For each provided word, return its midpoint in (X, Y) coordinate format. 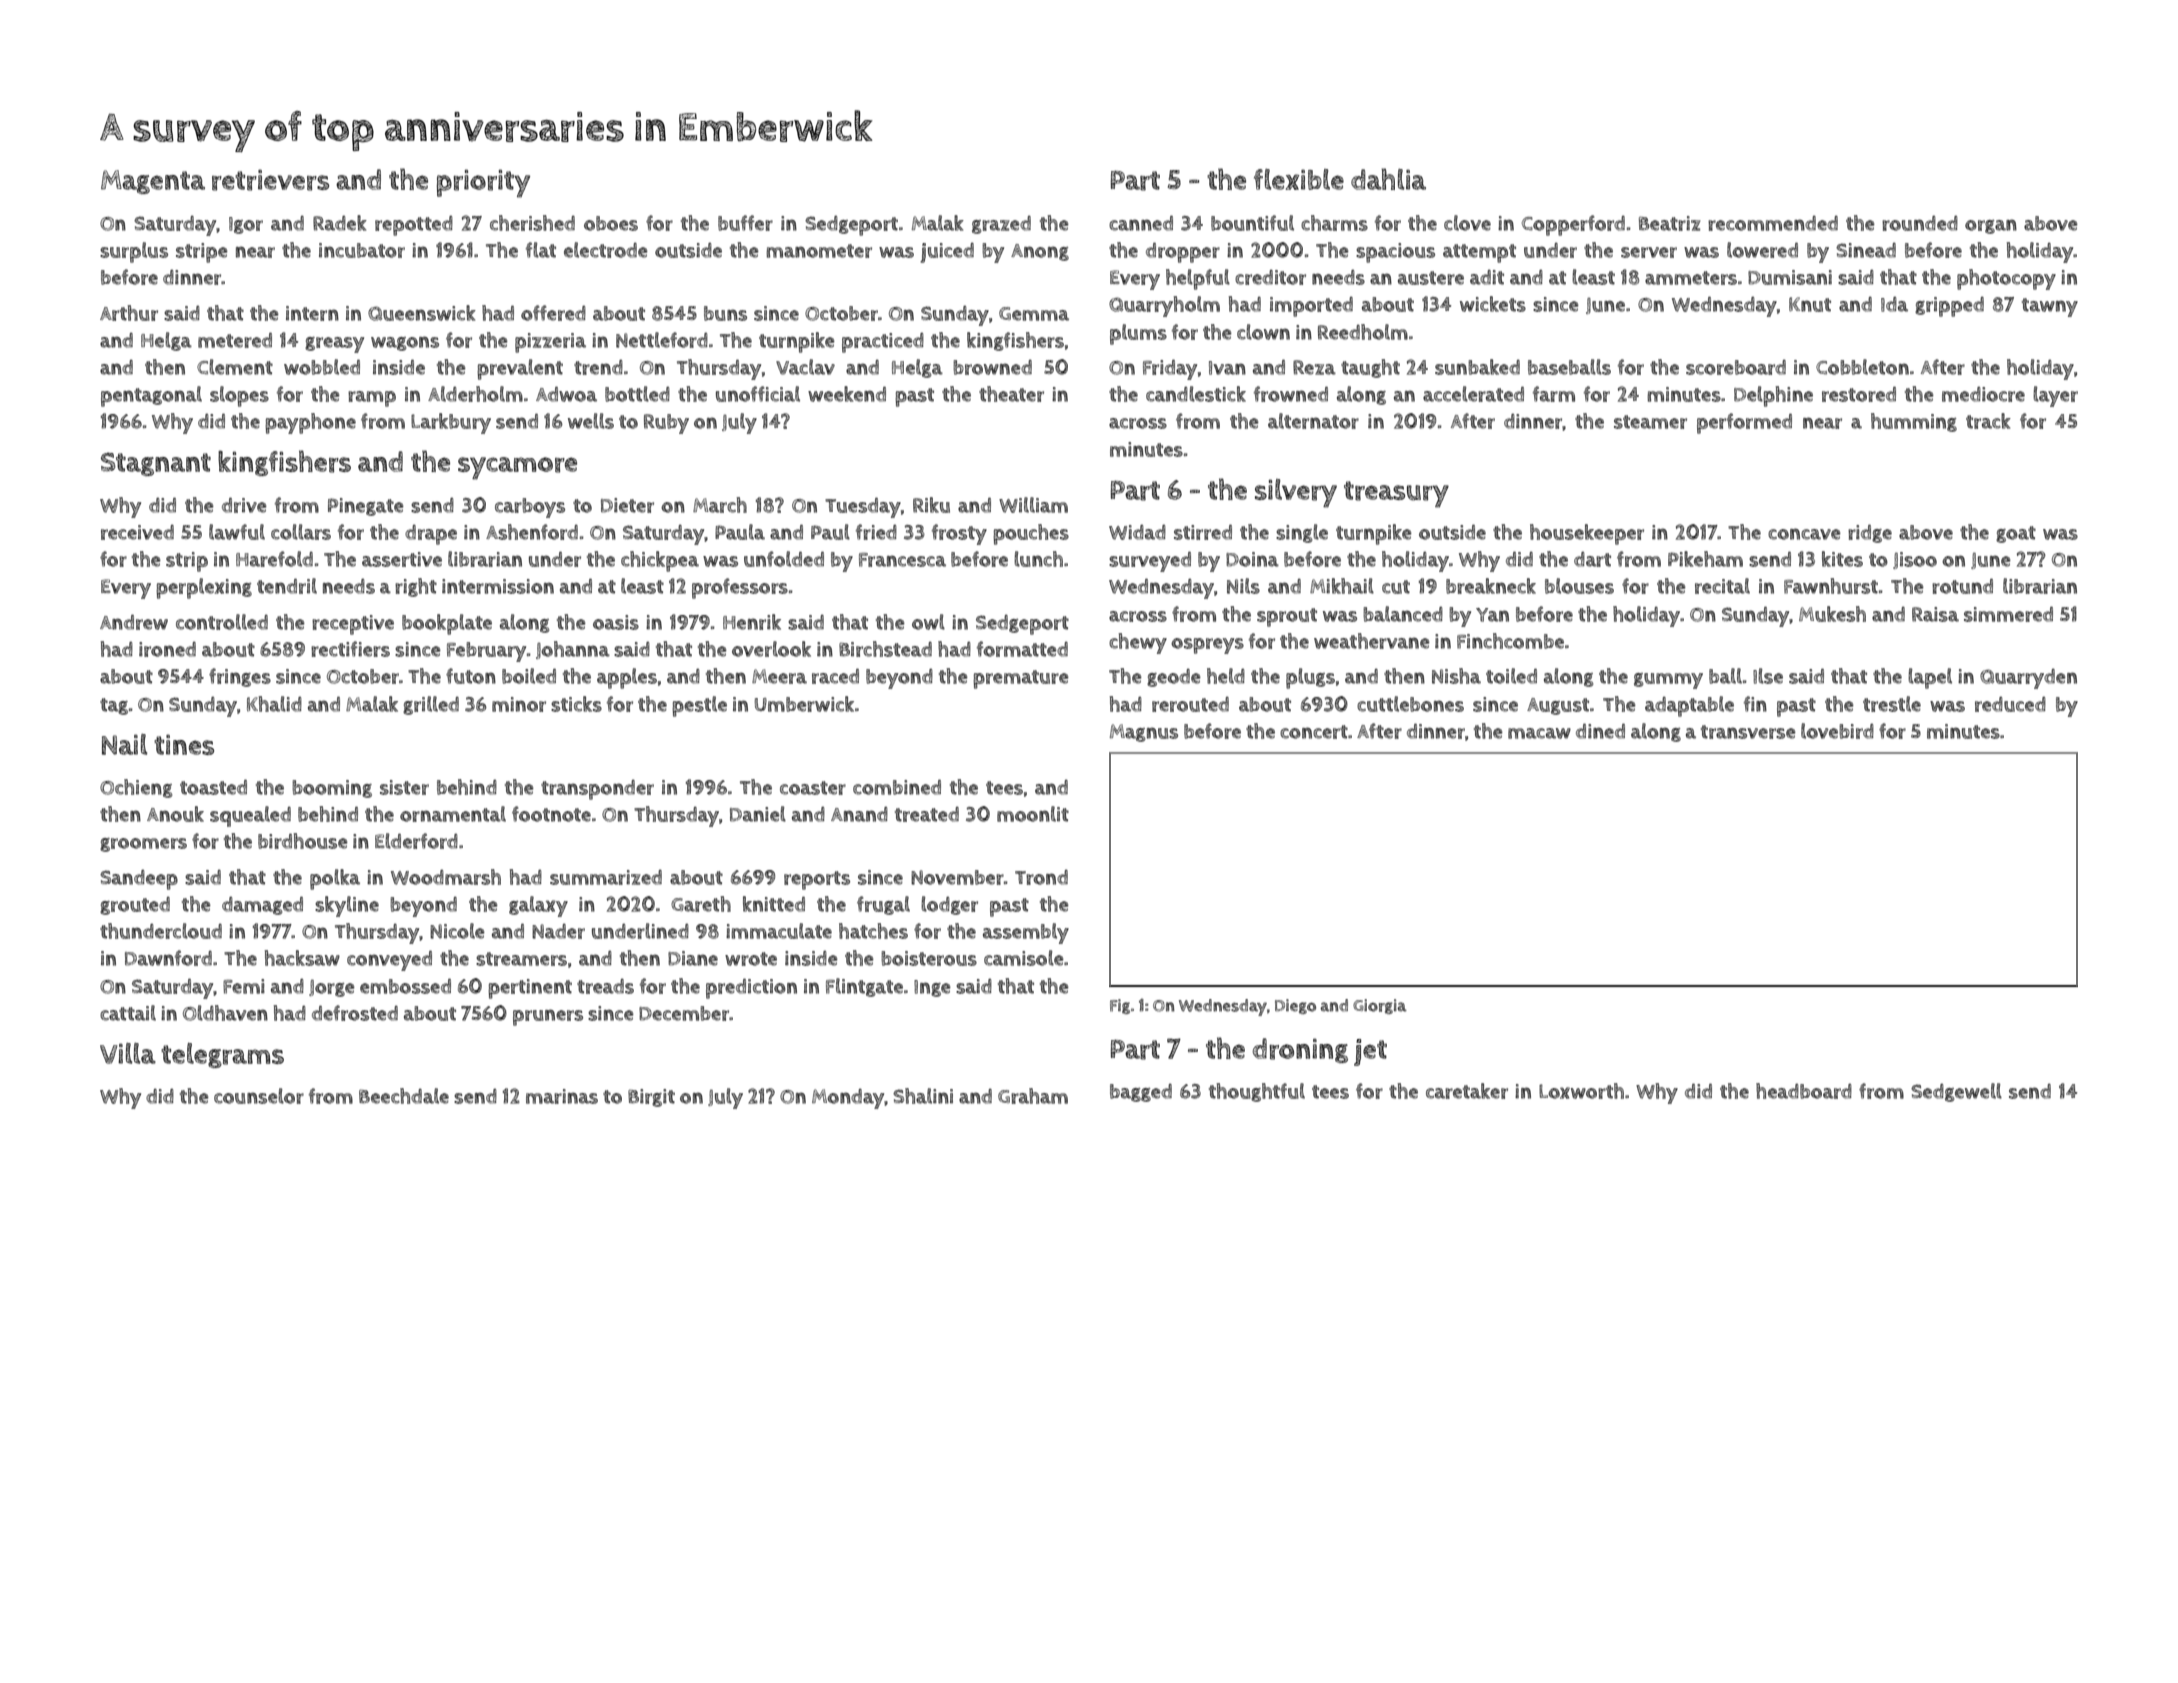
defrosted (355, 1013)
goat (2016, 534)
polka (335, 879)
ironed (167, 649)
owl (928, 622)
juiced (947, 253)
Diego (1295, 1006)
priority (483, 183)
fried (876, 532)
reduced (2010, 704)
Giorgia (1380, 1006)
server (1649, 252)
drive (244, 505)
